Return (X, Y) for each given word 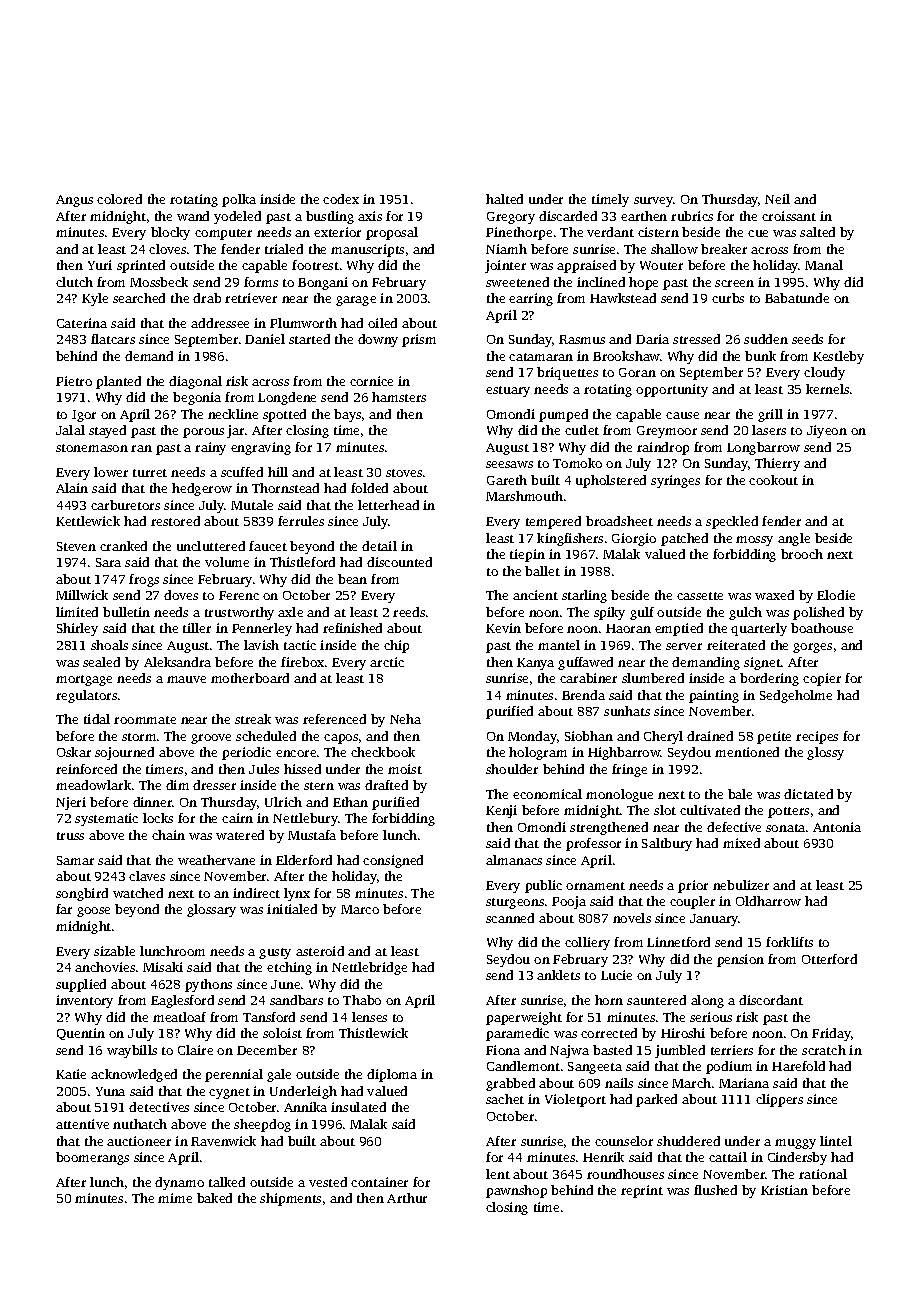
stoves (404, 473)
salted (817, 232)
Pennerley (262, 629)
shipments (290, 1199)
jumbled (680, 1051)
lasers (769, 430)
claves (147, 876)
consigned (393, 861)
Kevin (503, 628)
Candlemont (523, 1066)
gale (279, 1075)
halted (504, 199)
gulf (642, 613)
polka (239, 200)
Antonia (837, 827)
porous (203, 433)
